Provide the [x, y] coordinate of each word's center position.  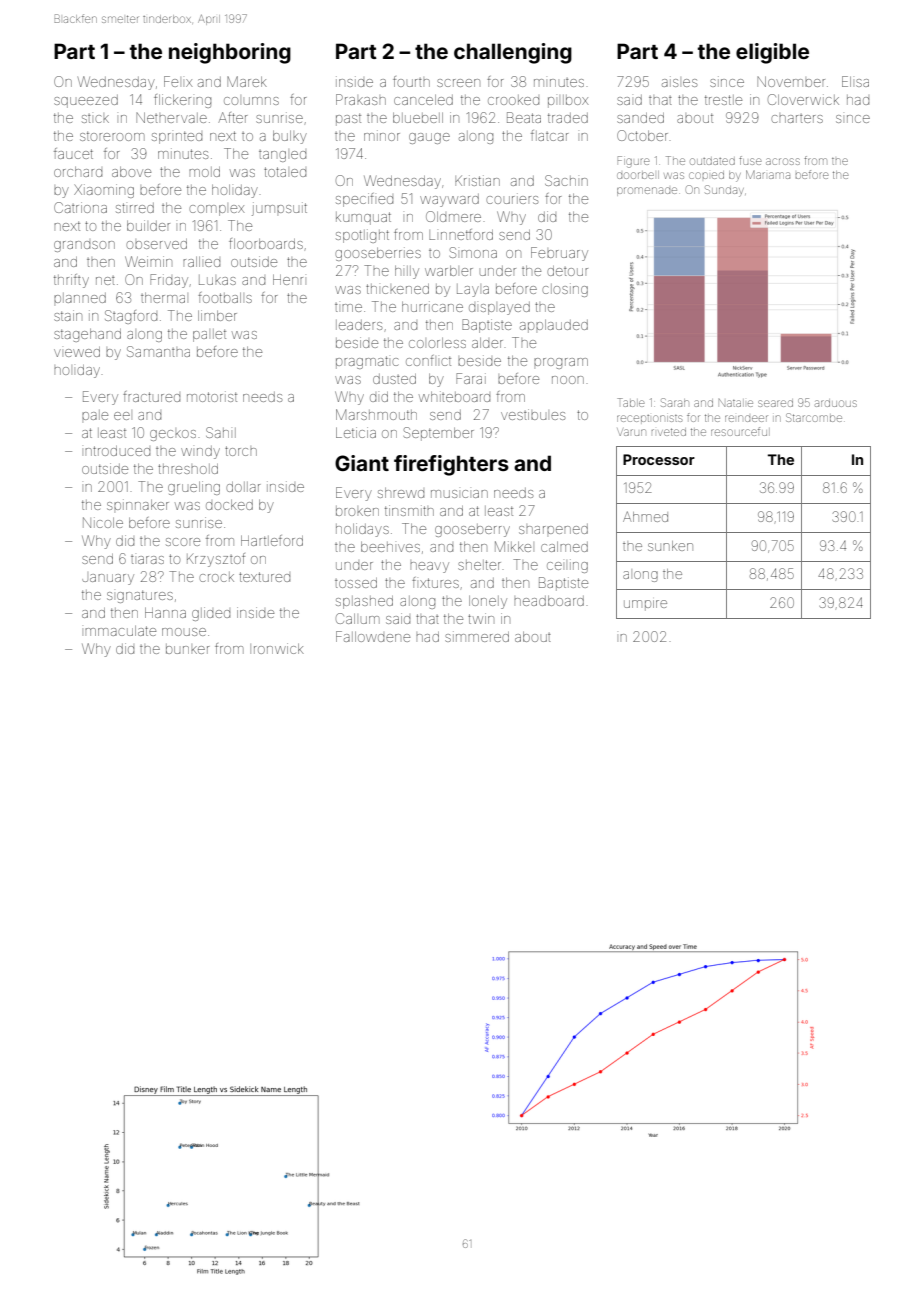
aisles [679, 81]
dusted [394, 379]
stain [68, 315]
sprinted [177, 137]
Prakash [361, 99]
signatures [140, 596]
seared [775, 403]
